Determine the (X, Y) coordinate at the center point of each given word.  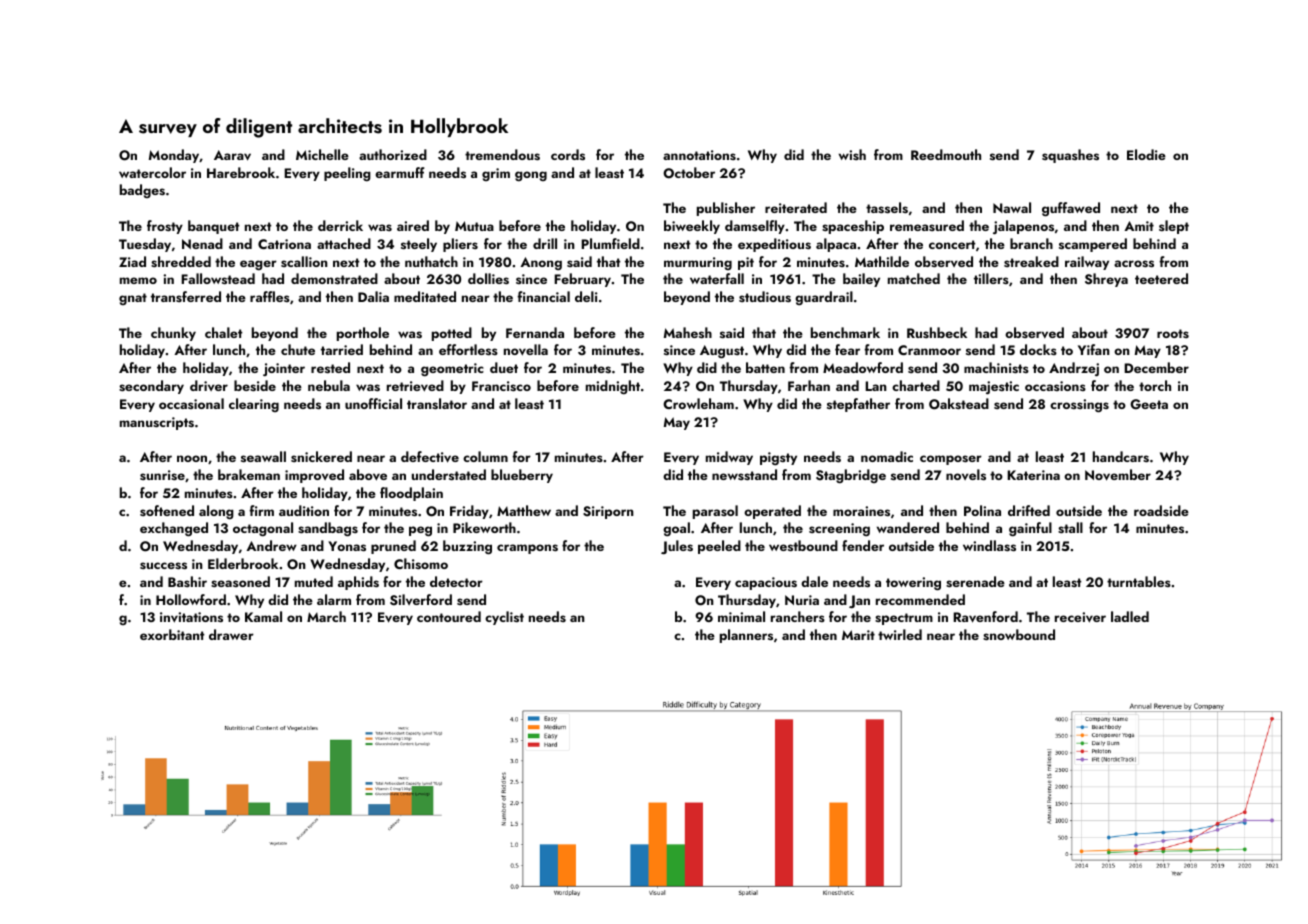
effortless (468, 349)
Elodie (1146, 154)
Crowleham (698, 403)
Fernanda (535, 332)
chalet (224, 332)
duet (504, 367)
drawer (231, 634)
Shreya (1106, 280)
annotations (699, 155)
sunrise (162, 475)
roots (1173, 333)
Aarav (232, 155)
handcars (1121, 456)
